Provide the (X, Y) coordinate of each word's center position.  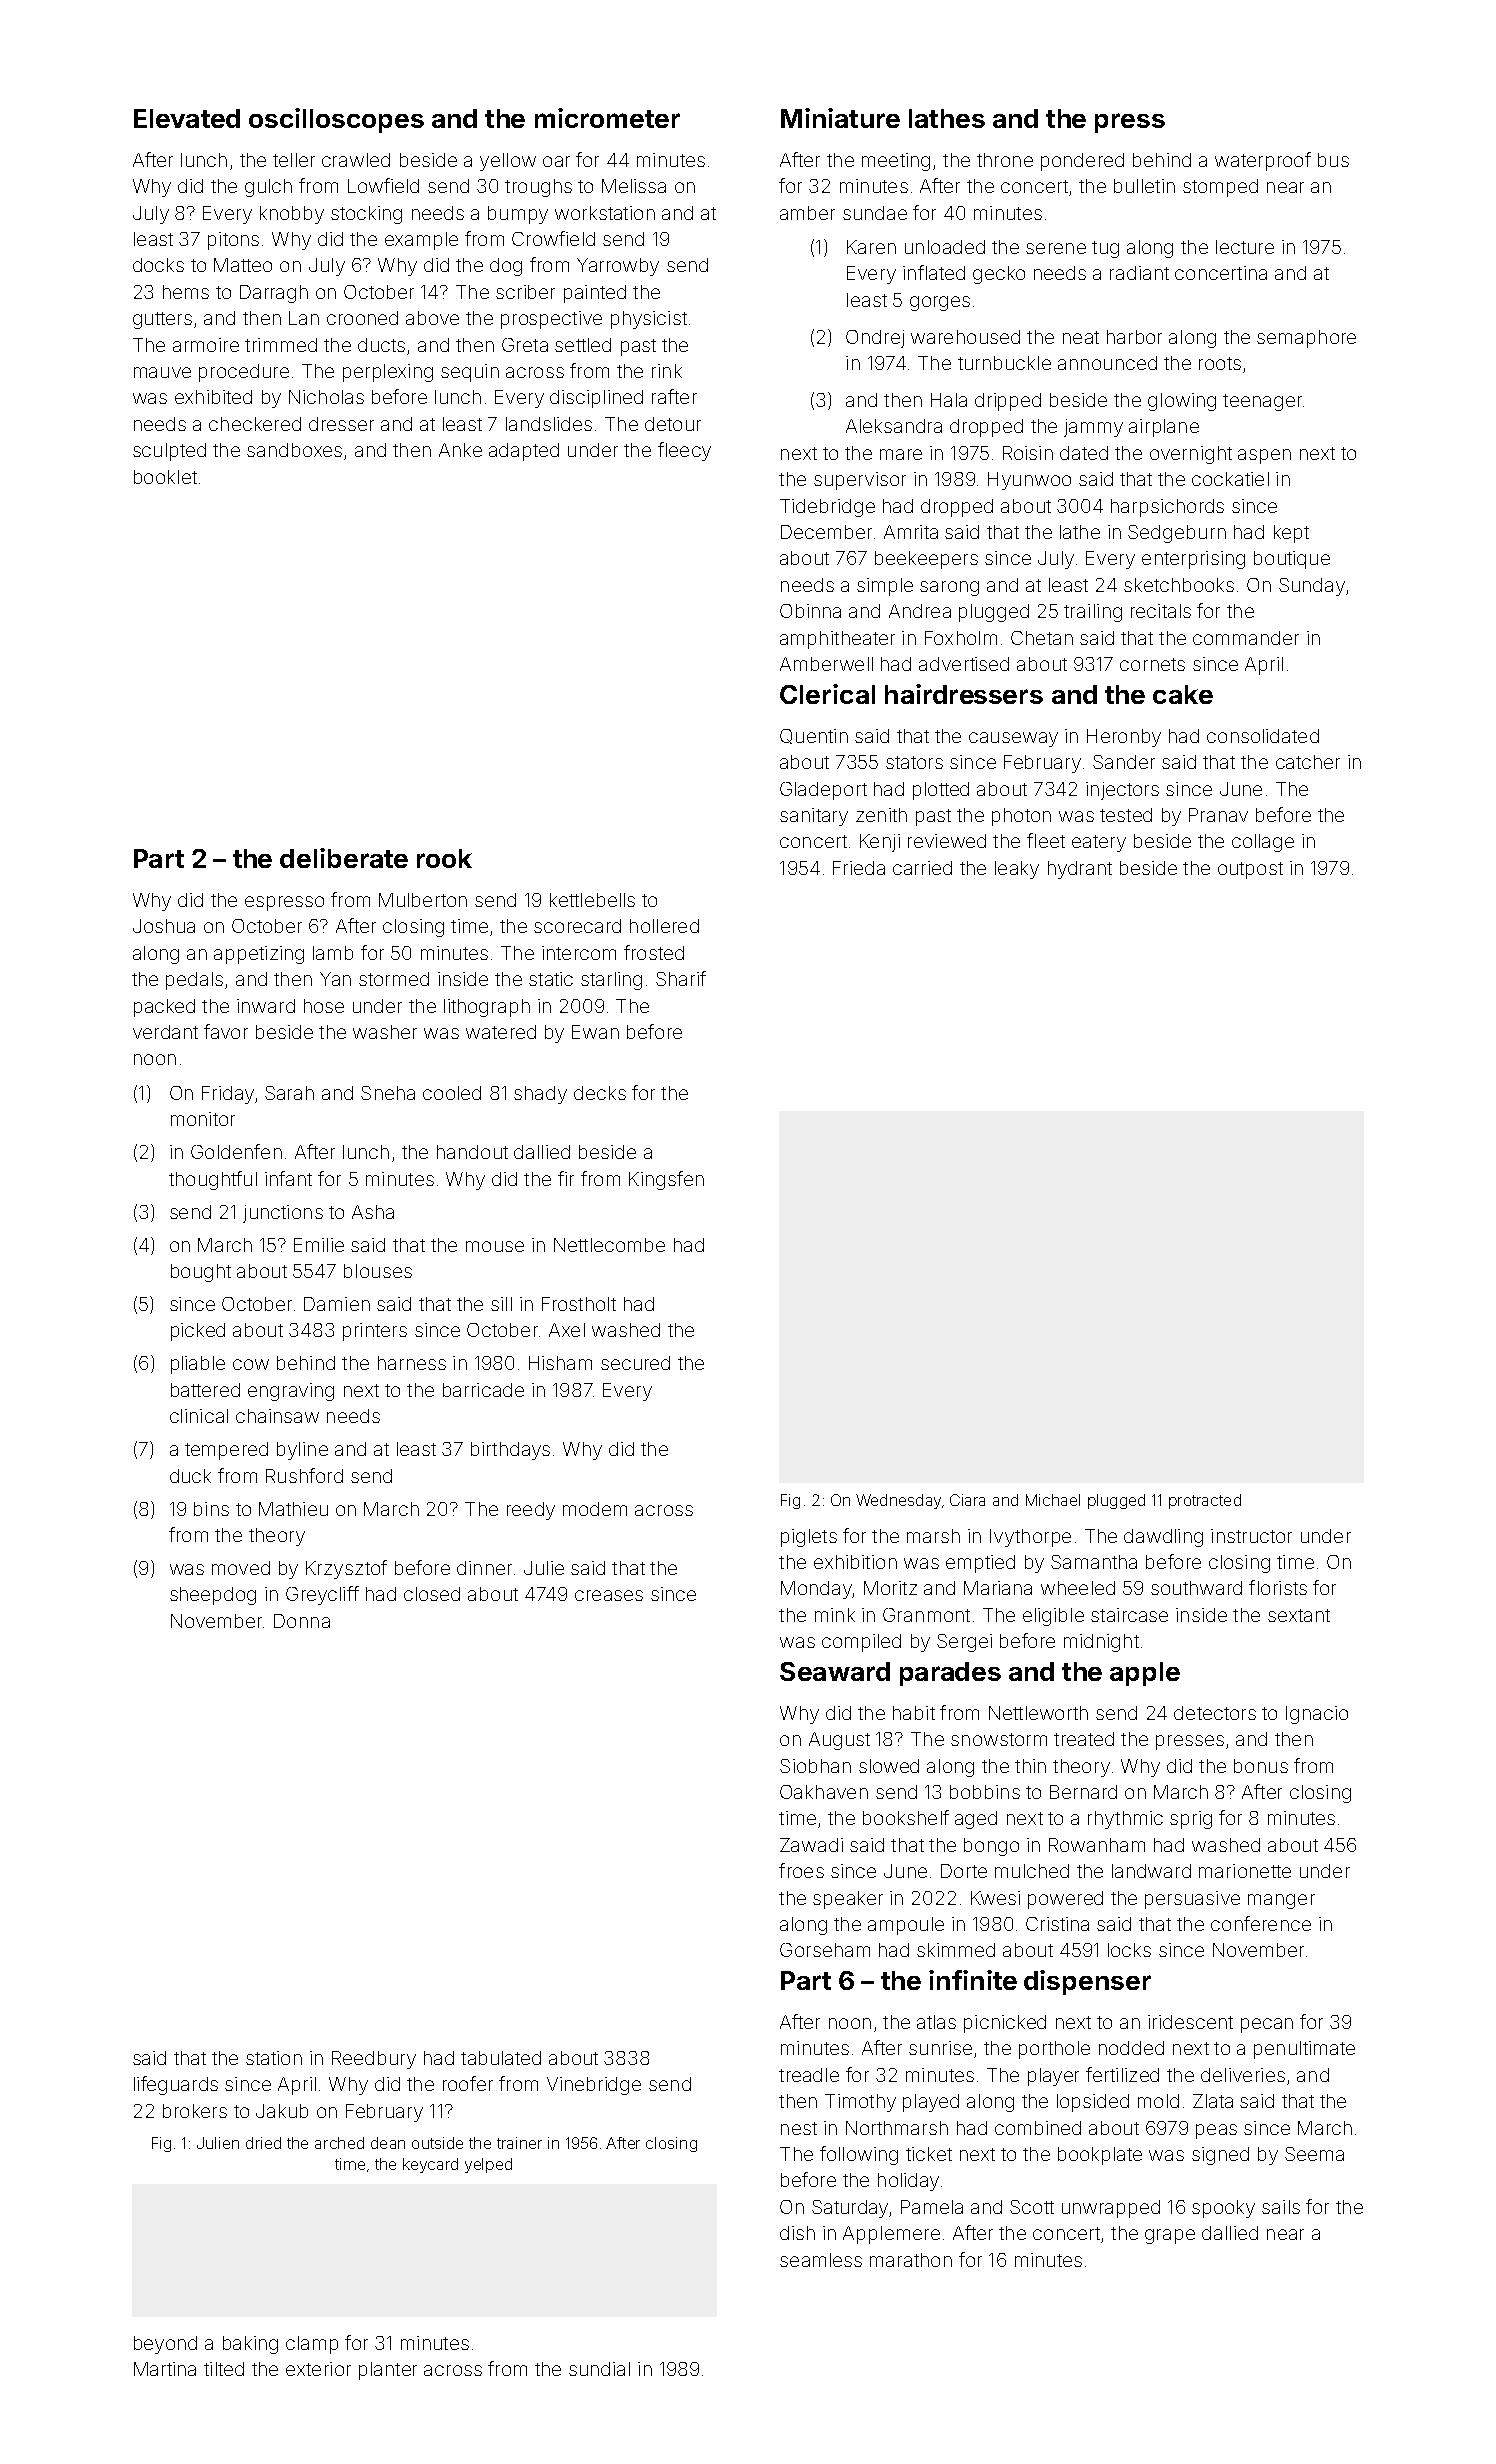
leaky (1017, 870)
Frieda (859, 868)
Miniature (840, 118)
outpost (1250, 870)
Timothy (860, 2103)
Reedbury (374, 2060)
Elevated (187, 118)
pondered (1082, 162)
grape (1170, 2236)
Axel (567, 1330)
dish (797, 2233)
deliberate (344, 858)
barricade (483, 1390)
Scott (1032, 2207)
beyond (165, 2345)
